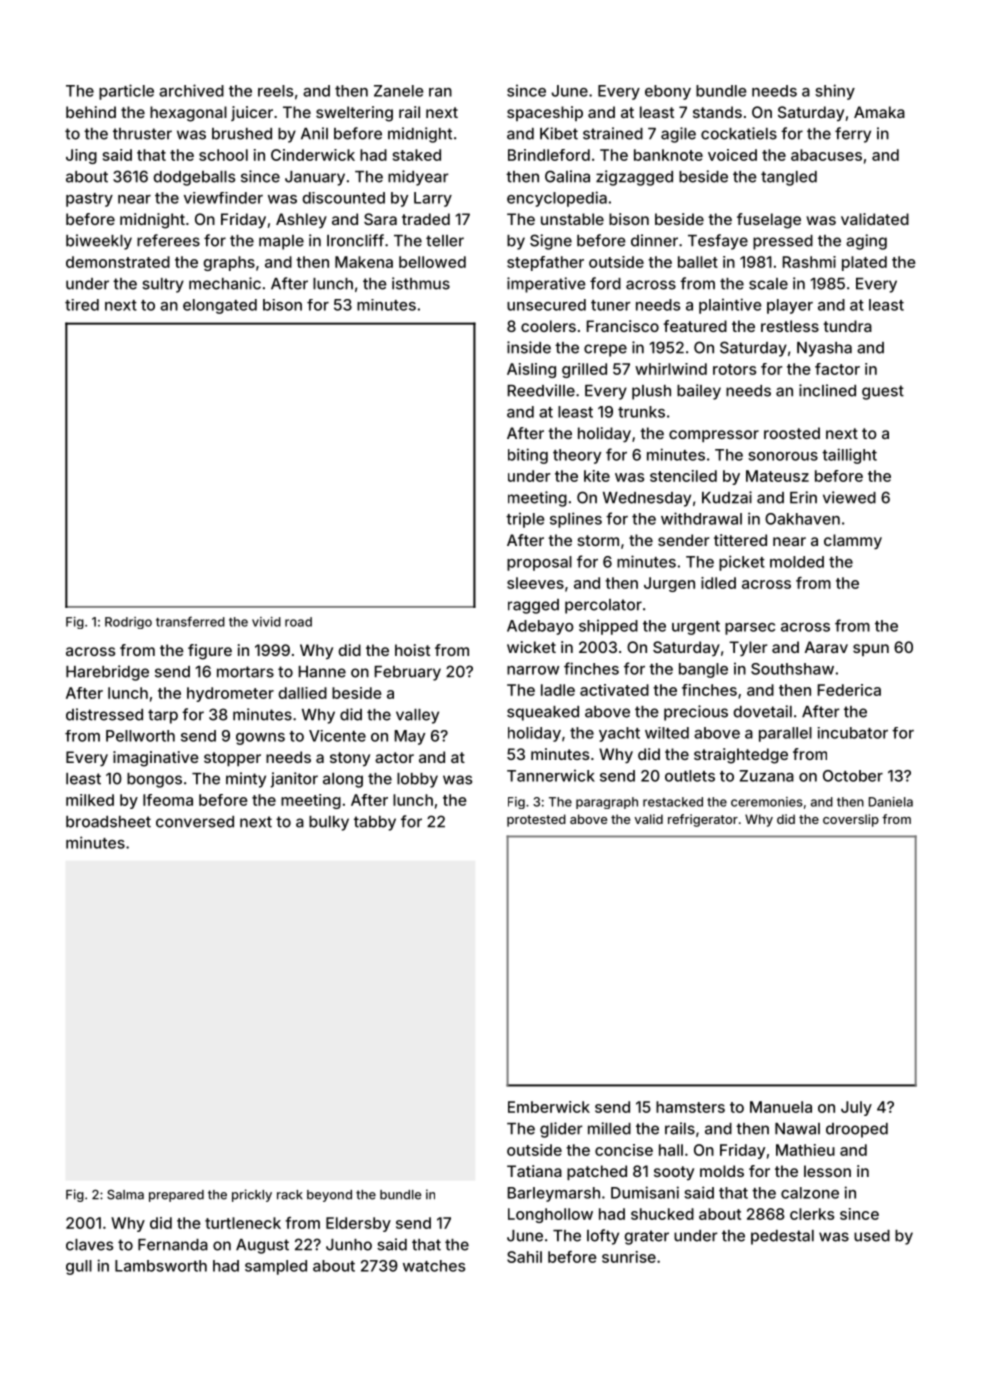  I want to click on particle, so click(126, 92).
